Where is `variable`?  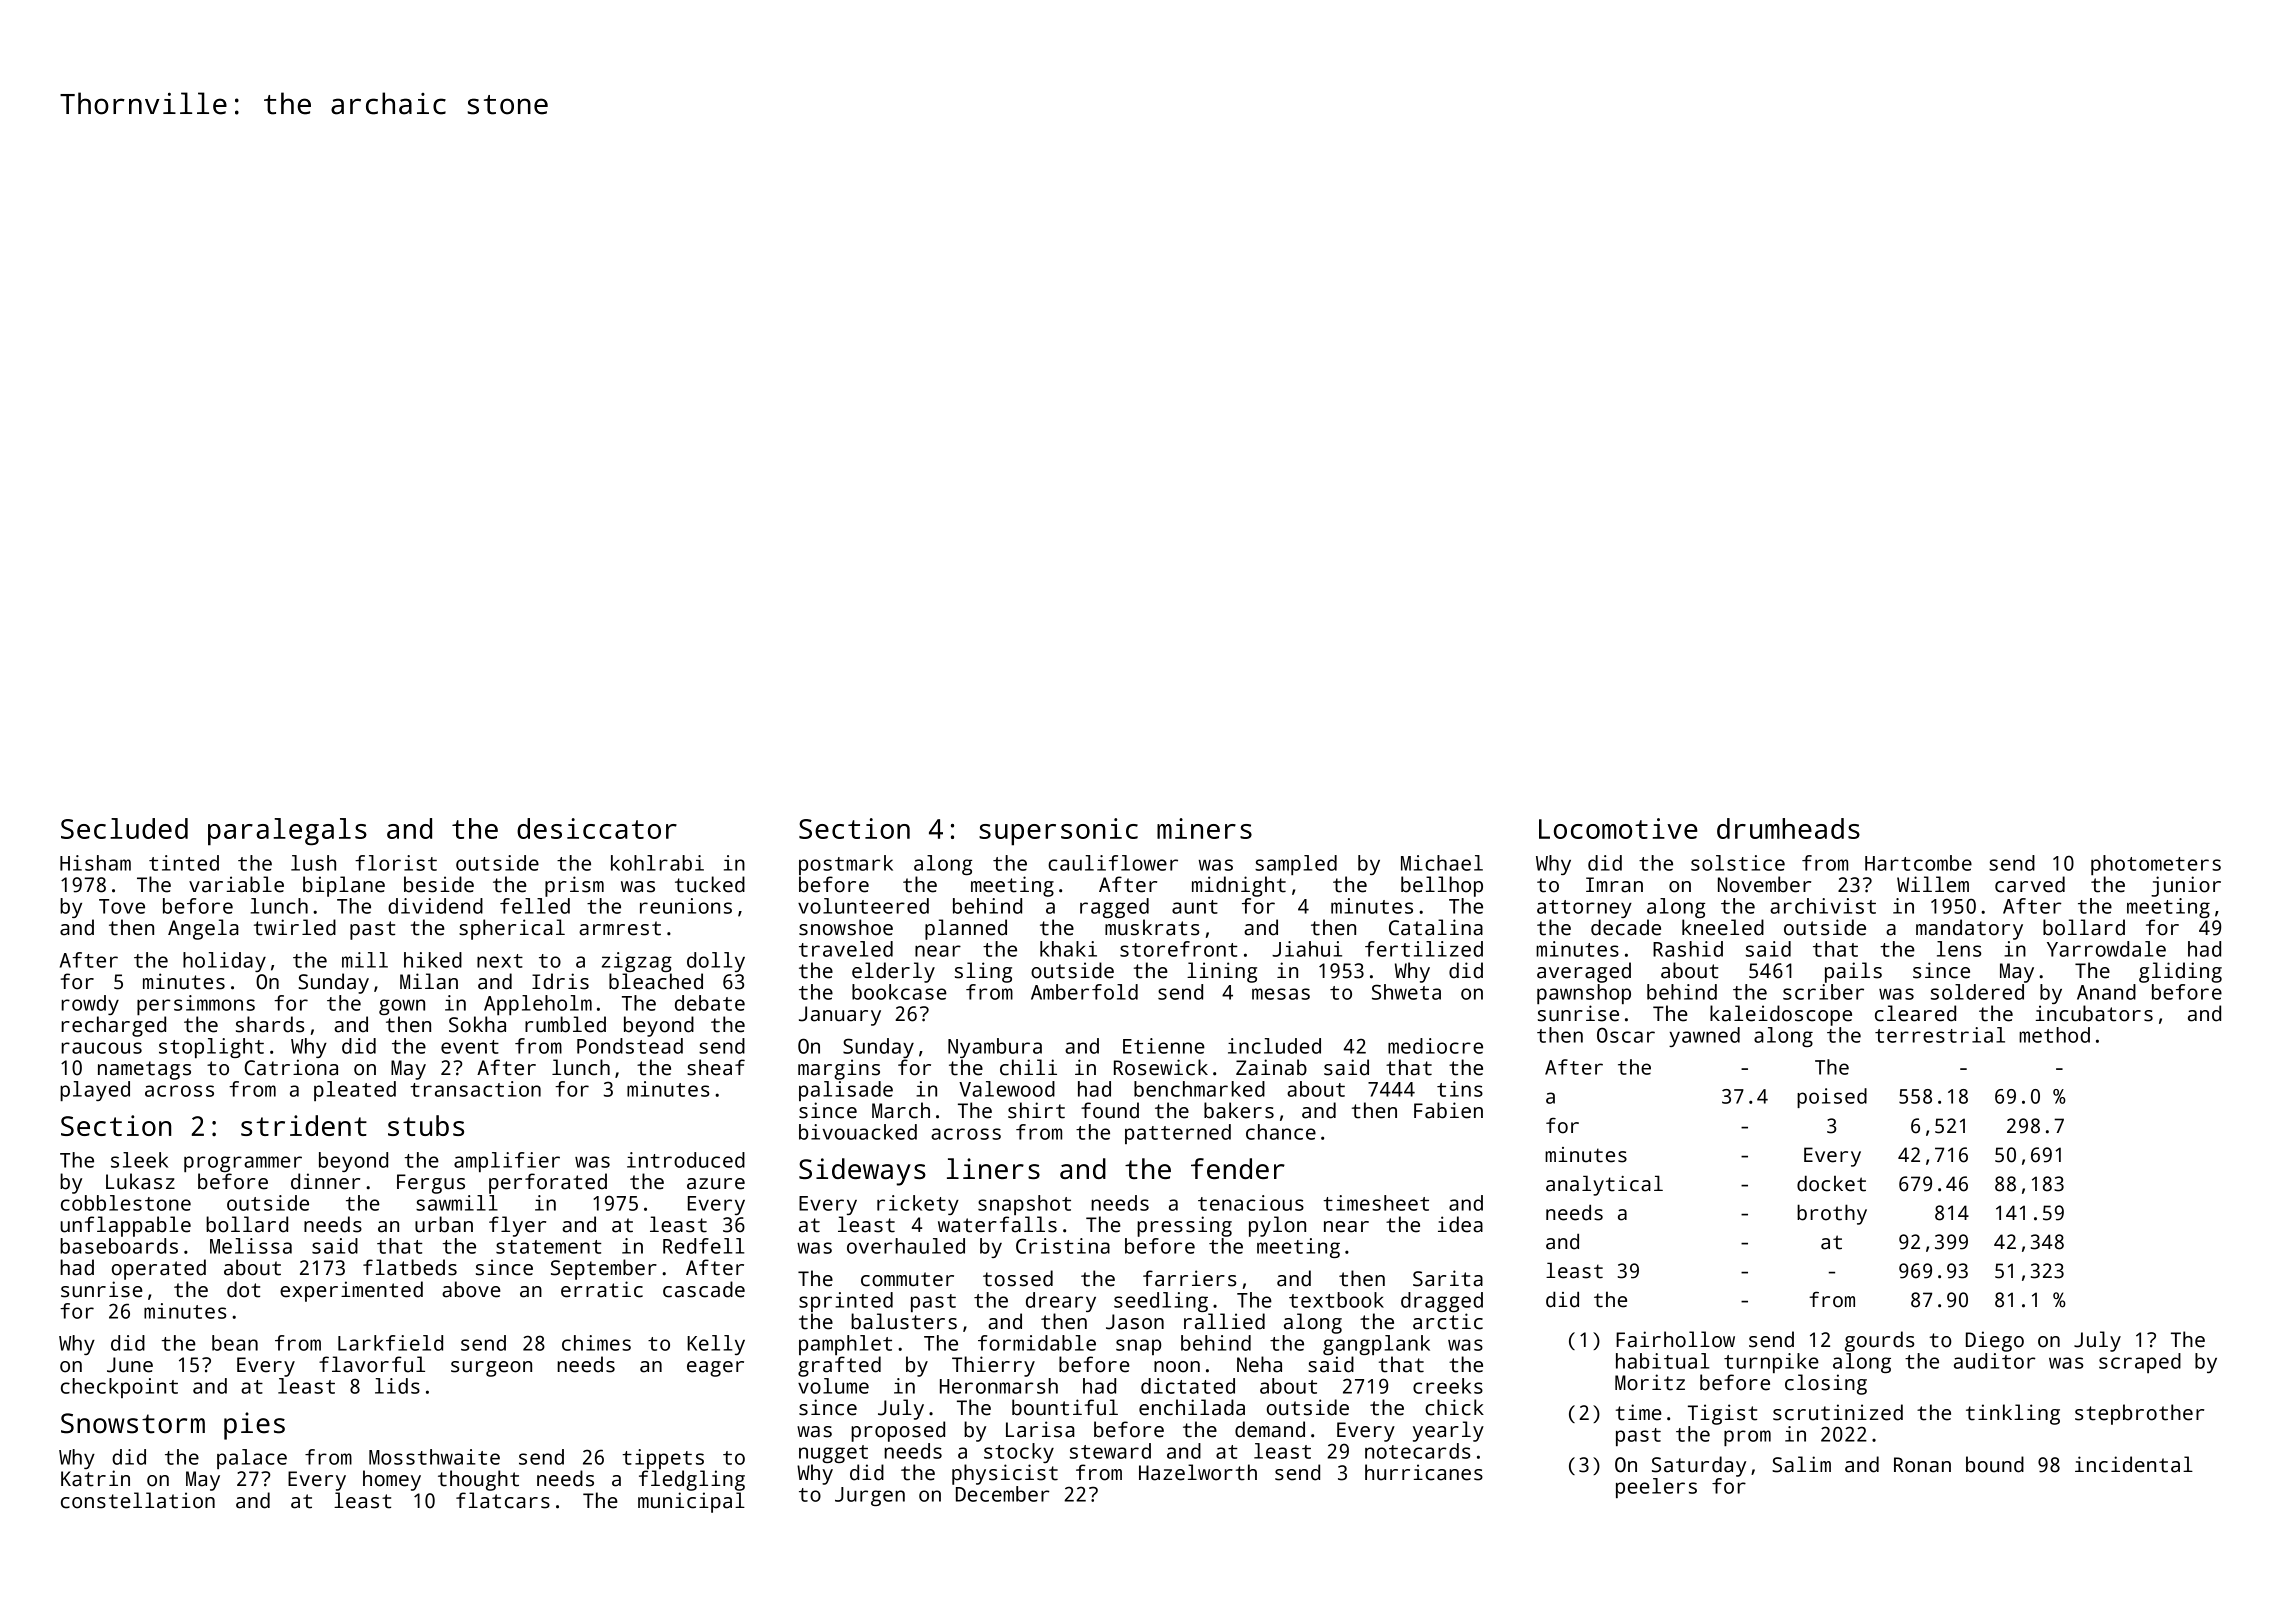
variable is located at coordinates (236, 884).
